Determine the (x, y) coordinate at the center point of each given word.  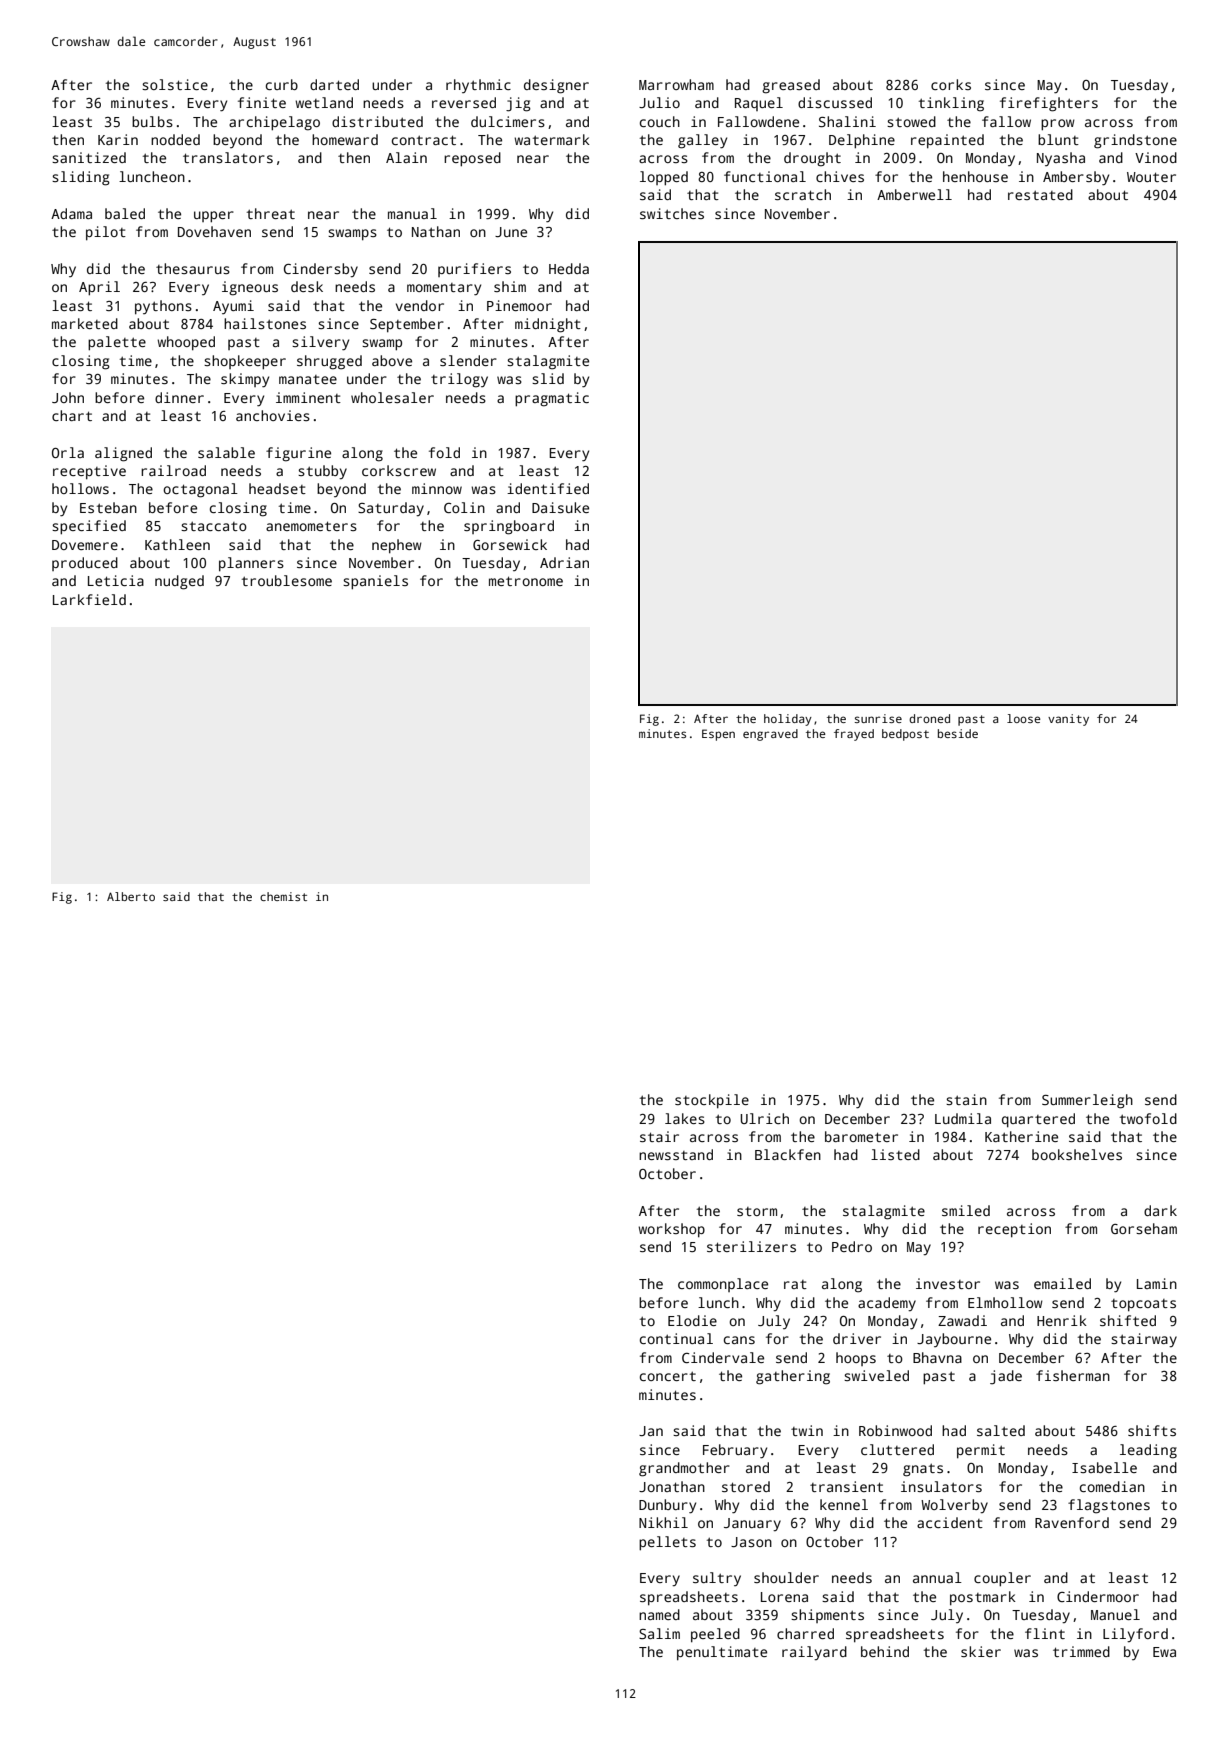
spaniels (375, 582)
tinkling (951, 104)
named (659, 1614)
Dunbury (667, 1506)
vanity (1068, 720)
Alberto (131, 896)
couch (660, 121)
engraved (770, 735)
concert (668, 1376)
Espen (718, 735)
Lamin (1157, 1283)
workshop (671, 1230)
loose (1024, 718)
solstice (175, 84)
